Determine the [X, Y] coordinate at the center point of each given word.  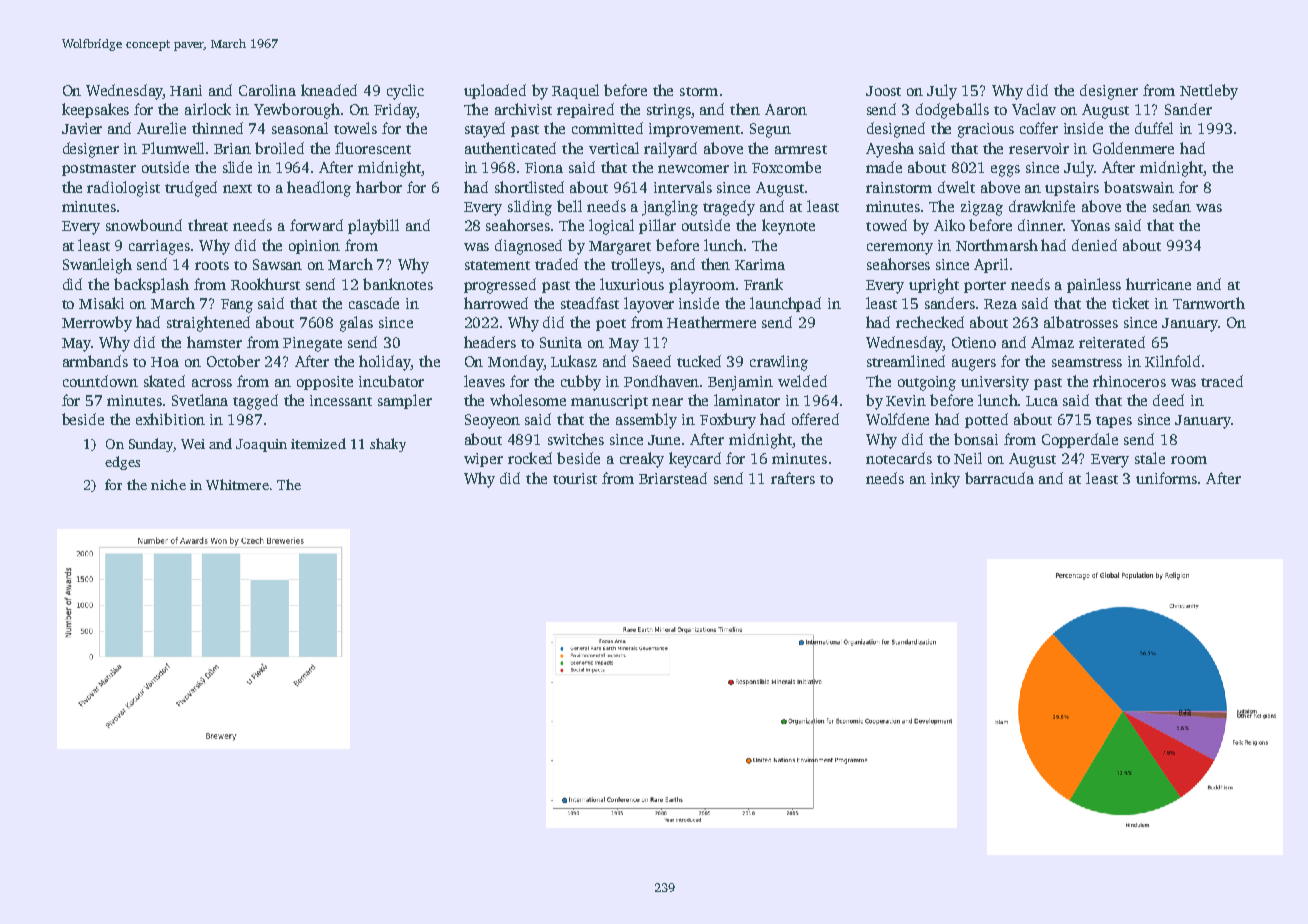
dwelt [956, 187]
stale [1150, 458]
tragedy [729, 208]
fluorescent [373, 148]
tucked [699, 361]
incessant [341, 400]
